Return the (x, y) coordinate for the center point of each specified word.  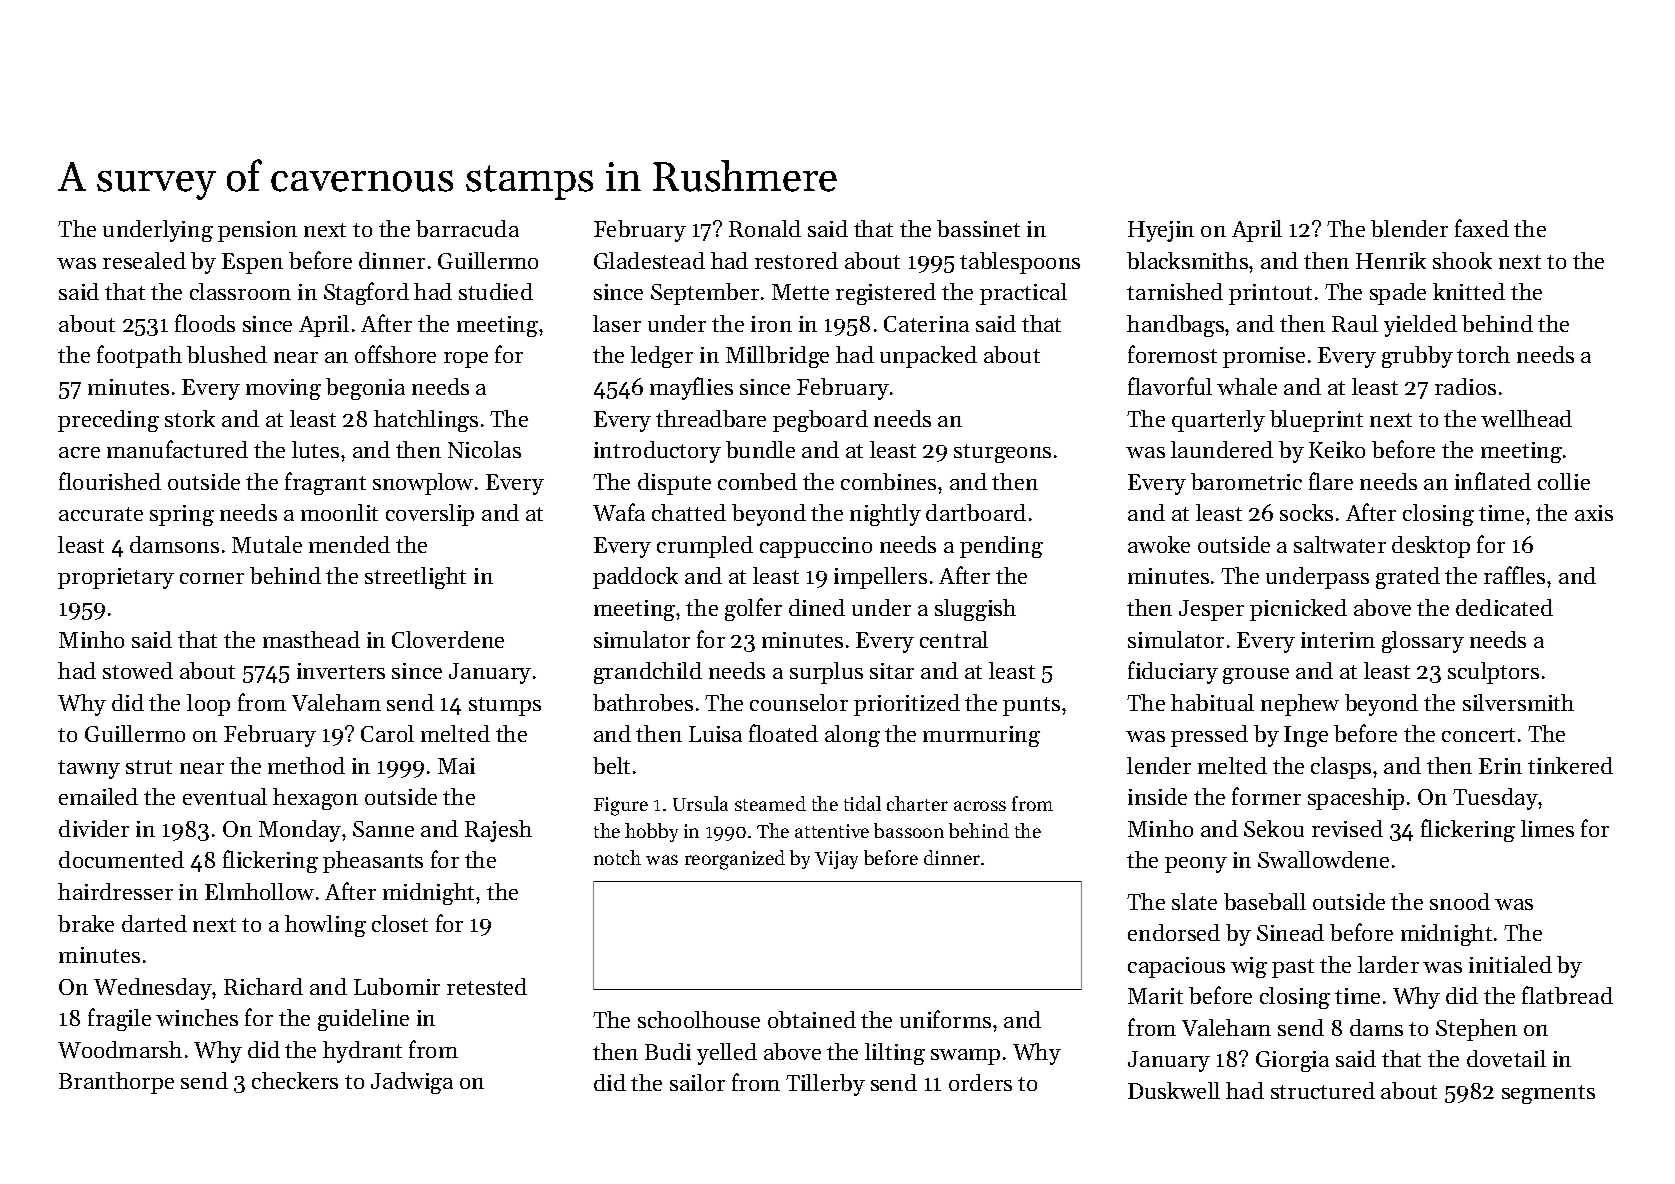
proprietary (116, 578)
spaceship (1356, 799)
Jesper (1211, 610)
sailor (697, 1082)
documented (121, 859)
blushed (227, 354)
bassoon (909, 830)
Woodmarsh (120, 1049)
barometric (1246, 481)
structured (1323, 1090)
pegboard (820, 421)
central (954, 639)
